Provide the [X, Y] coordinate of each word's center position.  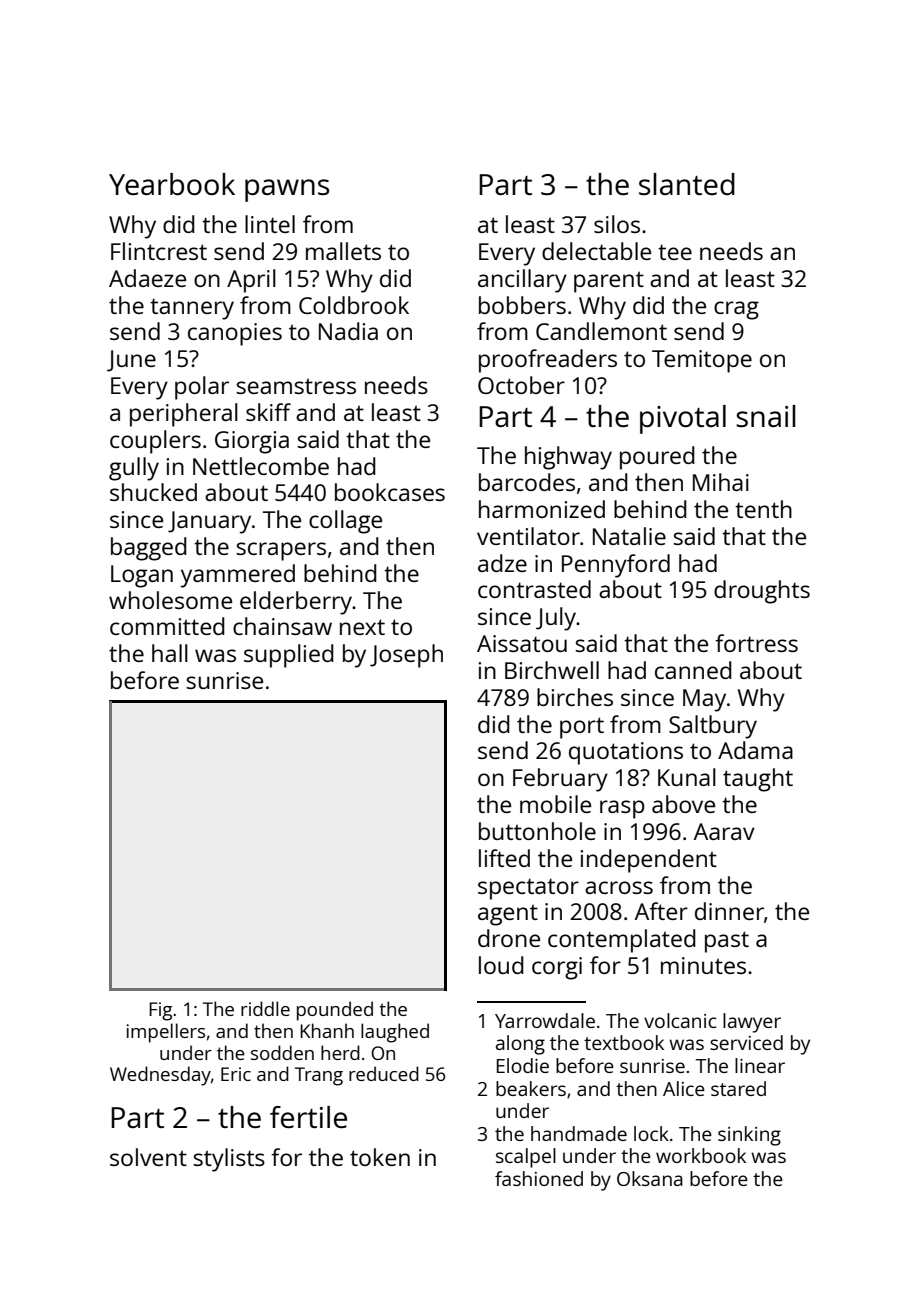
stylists [229, 1160]
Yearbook [172, 184]
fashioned [539, 1178]
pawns [287, 190]
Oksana [650, 1178]
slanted [687, 184]
